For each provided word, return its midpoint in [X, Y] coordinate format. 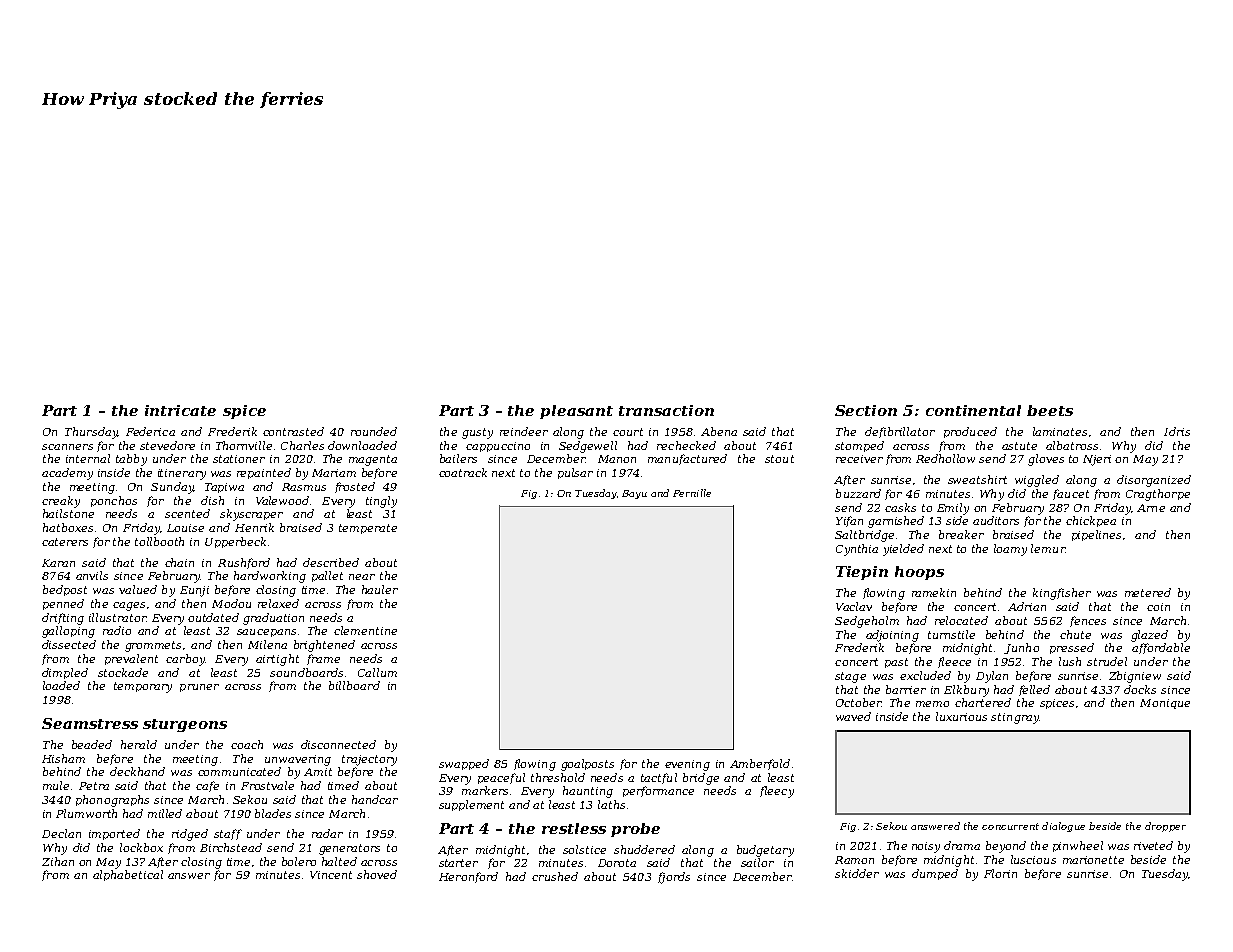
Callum [377, 672]
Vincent [331, 875]
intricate [180, 410]
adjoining [892, 636]
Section [866, 410]
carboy [185, 660]
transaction [666, 410]
